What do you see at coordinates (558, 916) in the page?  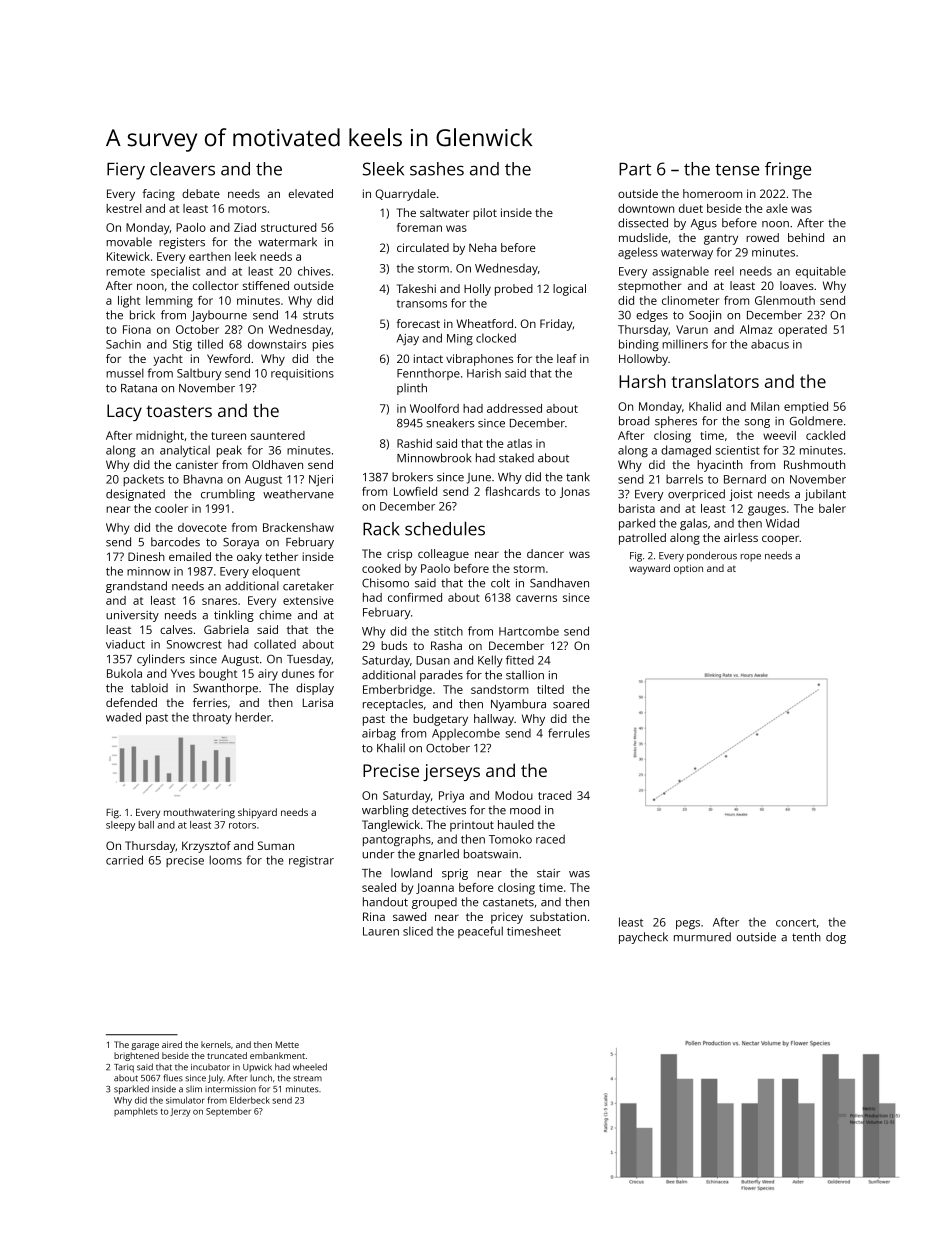 I see `substation` at bounding box center [558, 916].
